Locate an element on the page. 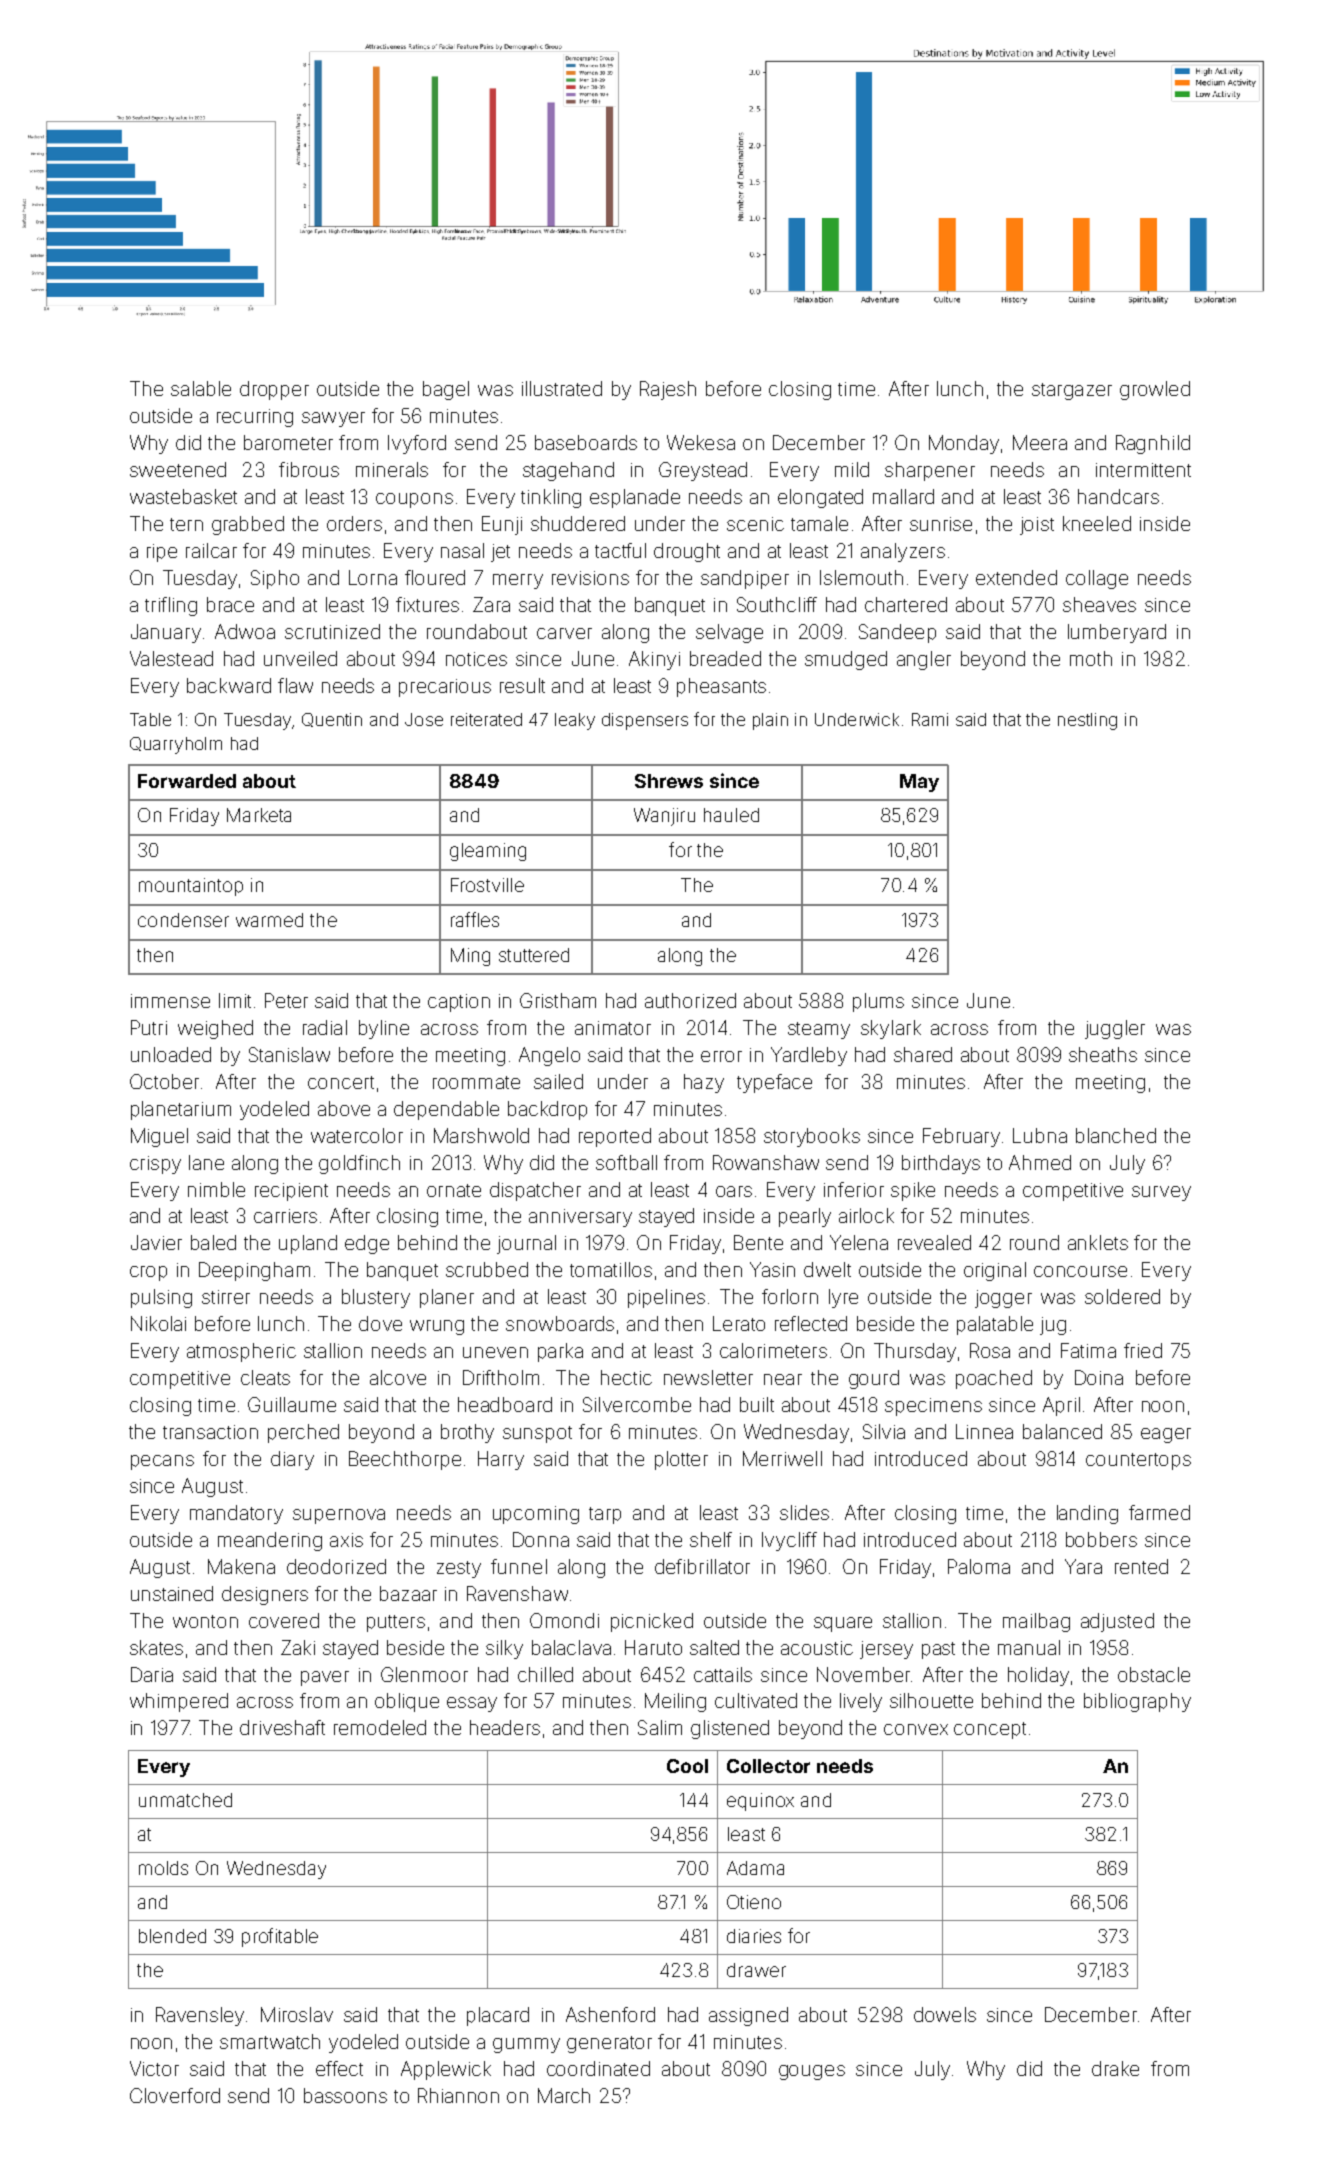 The height and width of the document is (2175, 1320). dropper is located at coordinates (274, 390).
